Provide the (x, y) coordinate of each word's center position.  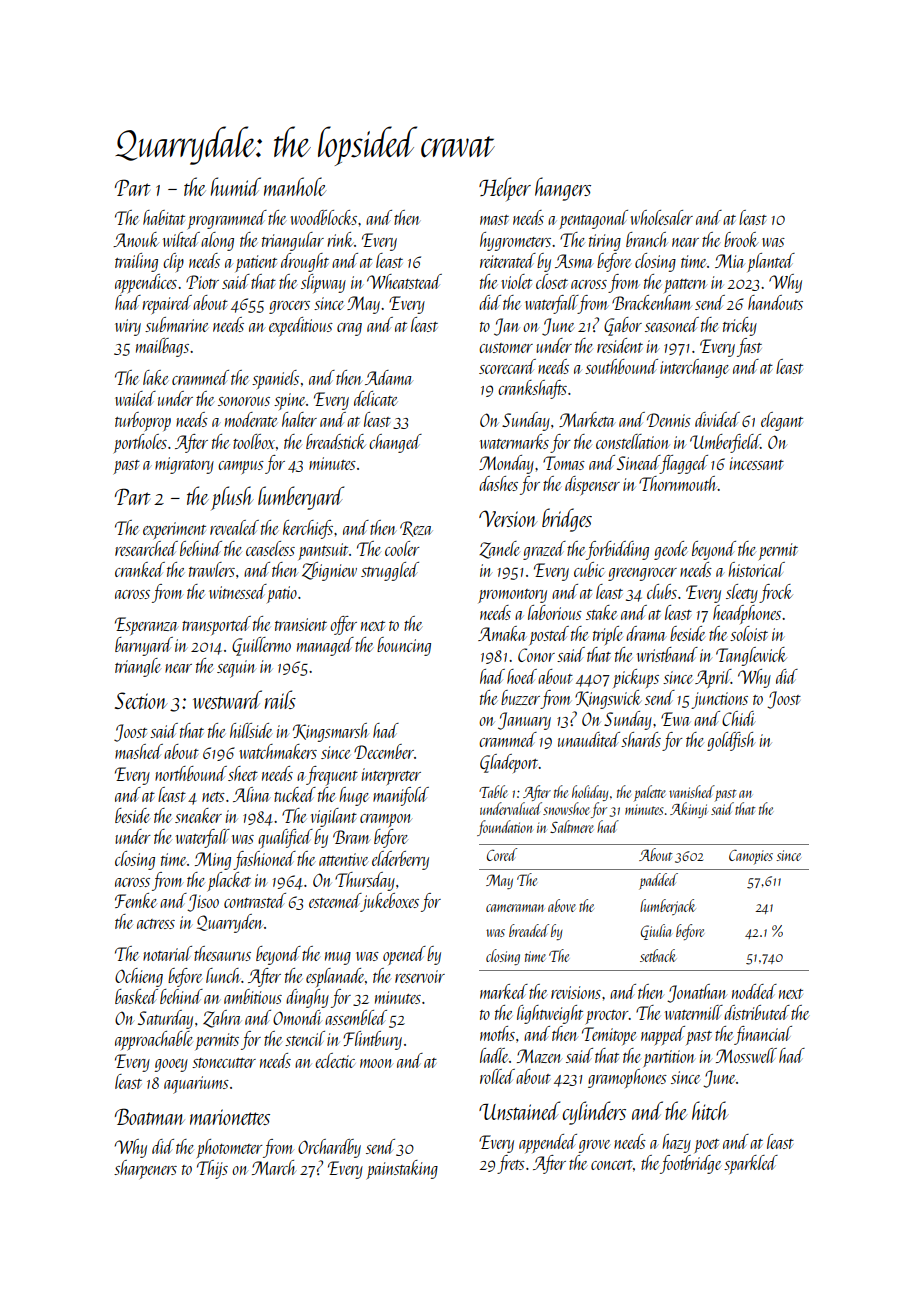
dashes (498, 483)
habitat (164, 217)
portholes (140, 443)
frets (511, 1164)
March (274, 1167)
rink (340, 239)
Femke (136, 900)
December (384, 751)
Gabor (623, 326)
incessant (756, 463)
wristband (667, 654)
